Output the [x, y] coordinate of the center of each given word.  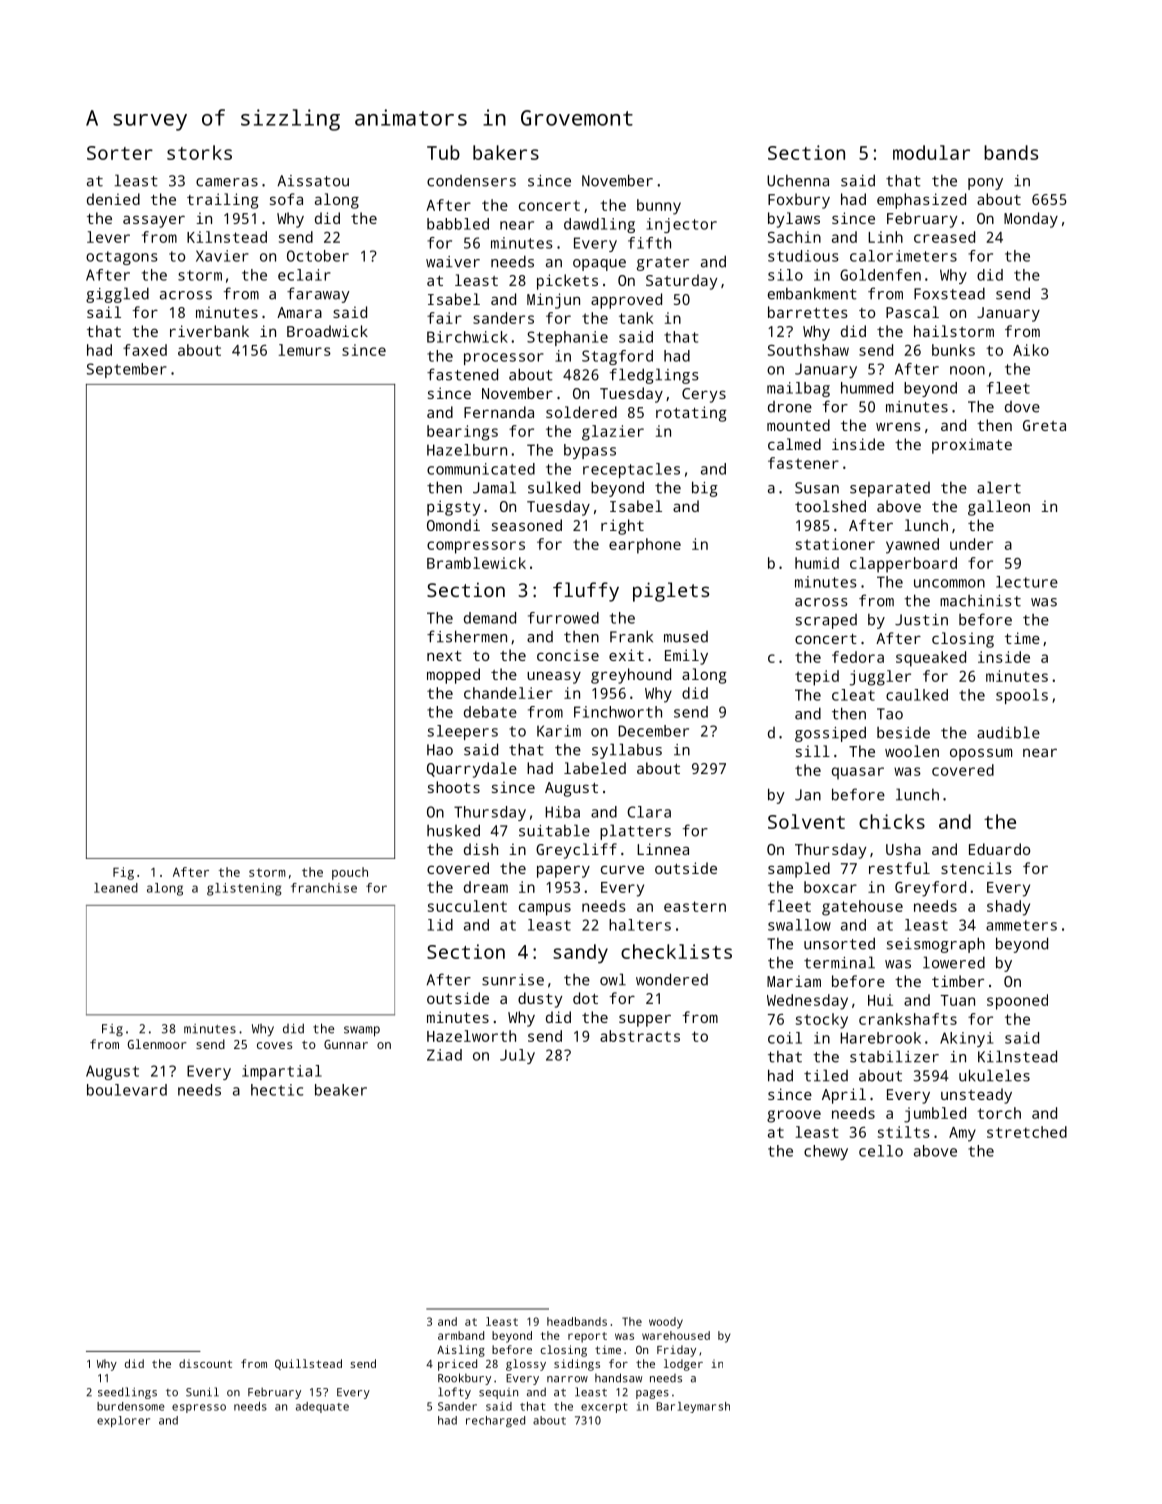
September [127, 370]
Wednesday [807, 1002]
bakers [506, 152]
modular [931, 152]
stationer [835, 544]
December [653, 731]
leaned [116, 888]
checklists [676, 951]
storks [199, 152]
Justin [921, 620]
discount [205, 1363]
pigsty [453, 508]
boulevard [127, 1090]
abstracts [640, 1036]
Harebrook [880, 1038]
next [444, 656]
